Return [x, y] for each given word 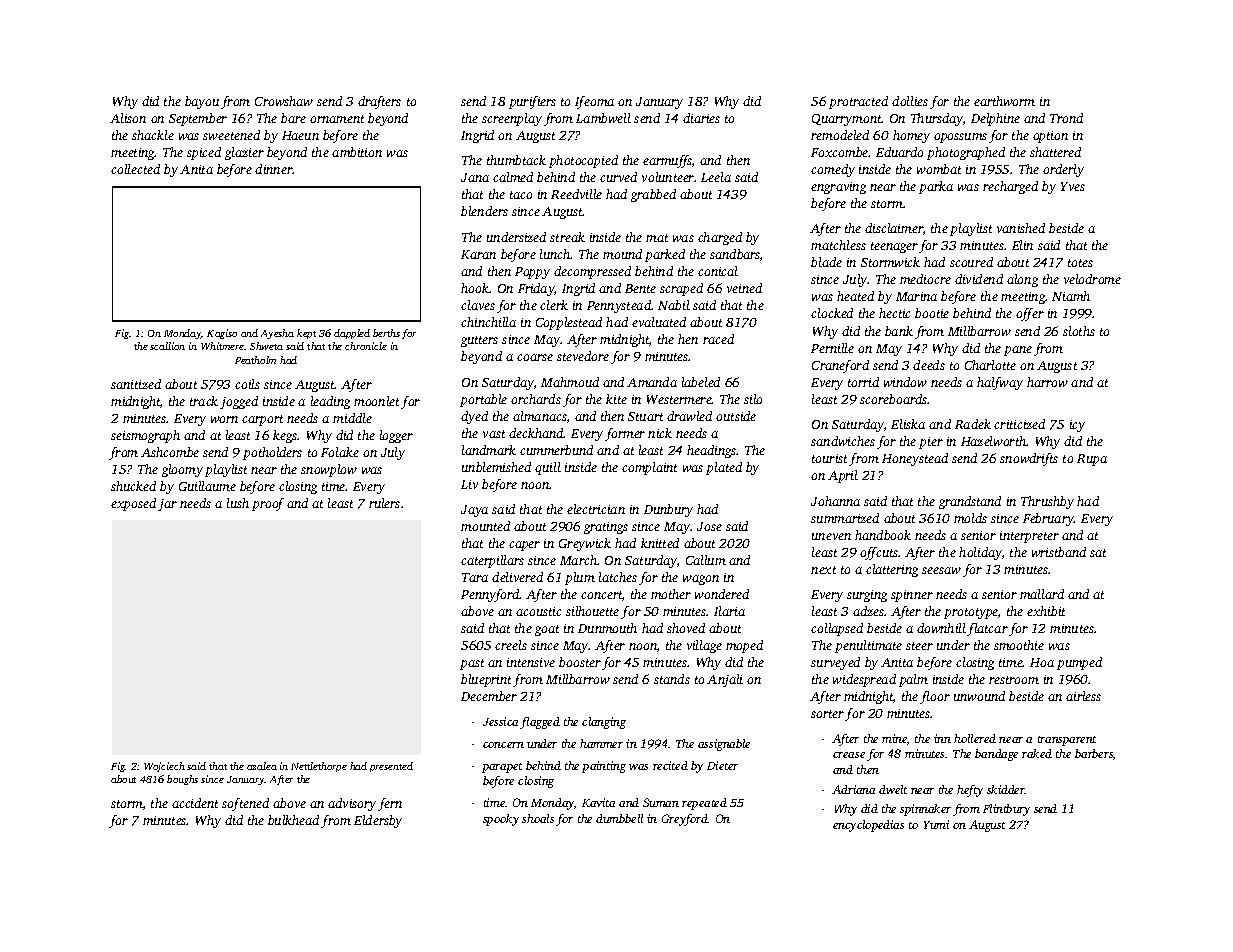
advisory [352, 804]
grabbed [653, 195]
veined [744, 288]
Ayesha [277, 334]
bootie [932, 313]
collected [135, 169]
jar [167, 505]
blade [826, 262]
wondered [722, 594]
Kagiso [222, 334]
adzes [868, 611]
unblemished [496, 467]
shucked [133, 486]
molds [970, 518]
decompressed [592, 272]
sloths [1079, 331]
